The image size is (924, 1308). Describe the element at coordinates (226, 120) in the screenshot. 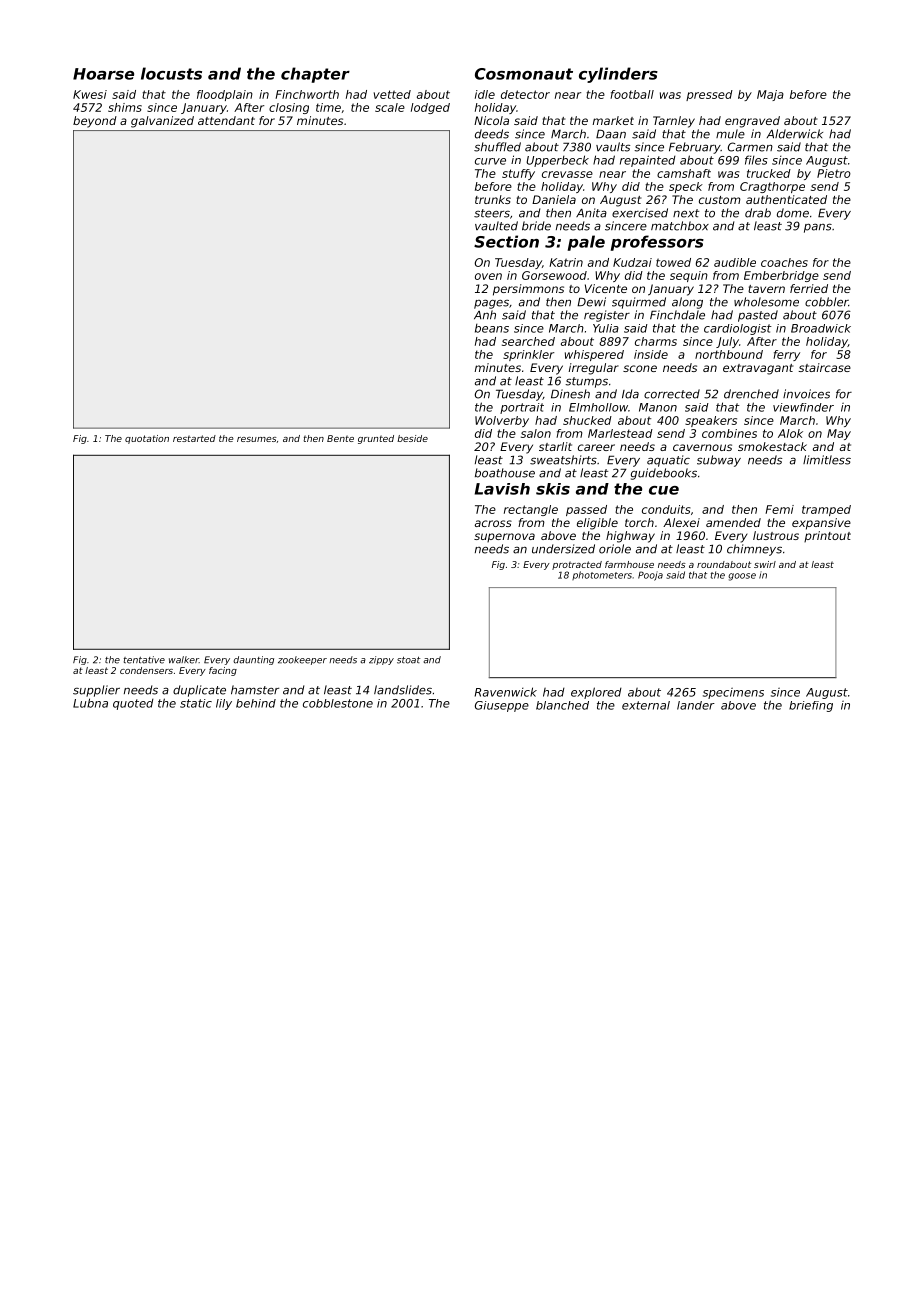

I see `attendant` at that location.
